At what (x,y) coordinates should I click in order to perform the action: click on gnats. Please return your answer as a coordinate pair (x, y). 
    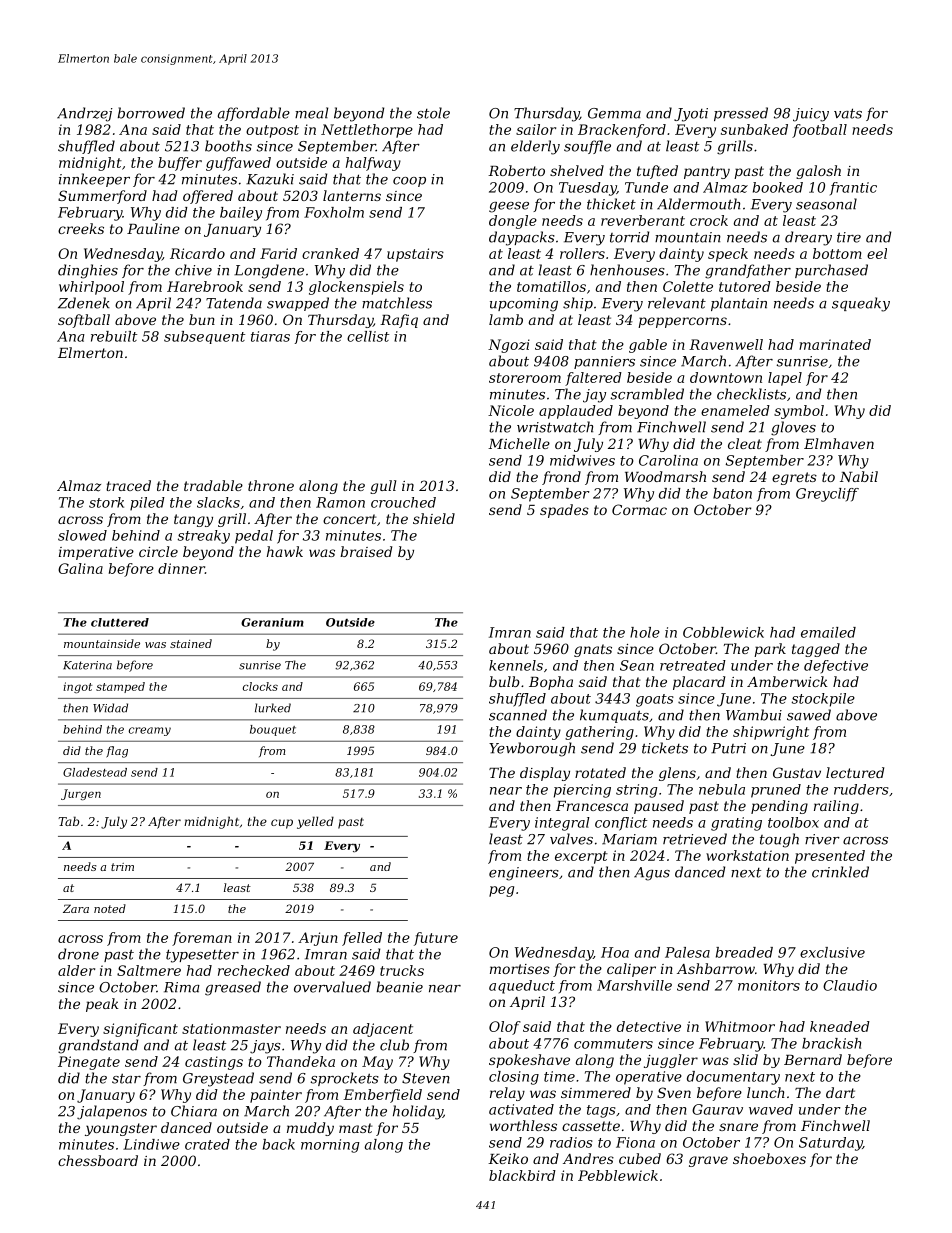
    Looking at the image, I should click on (593, 650).
